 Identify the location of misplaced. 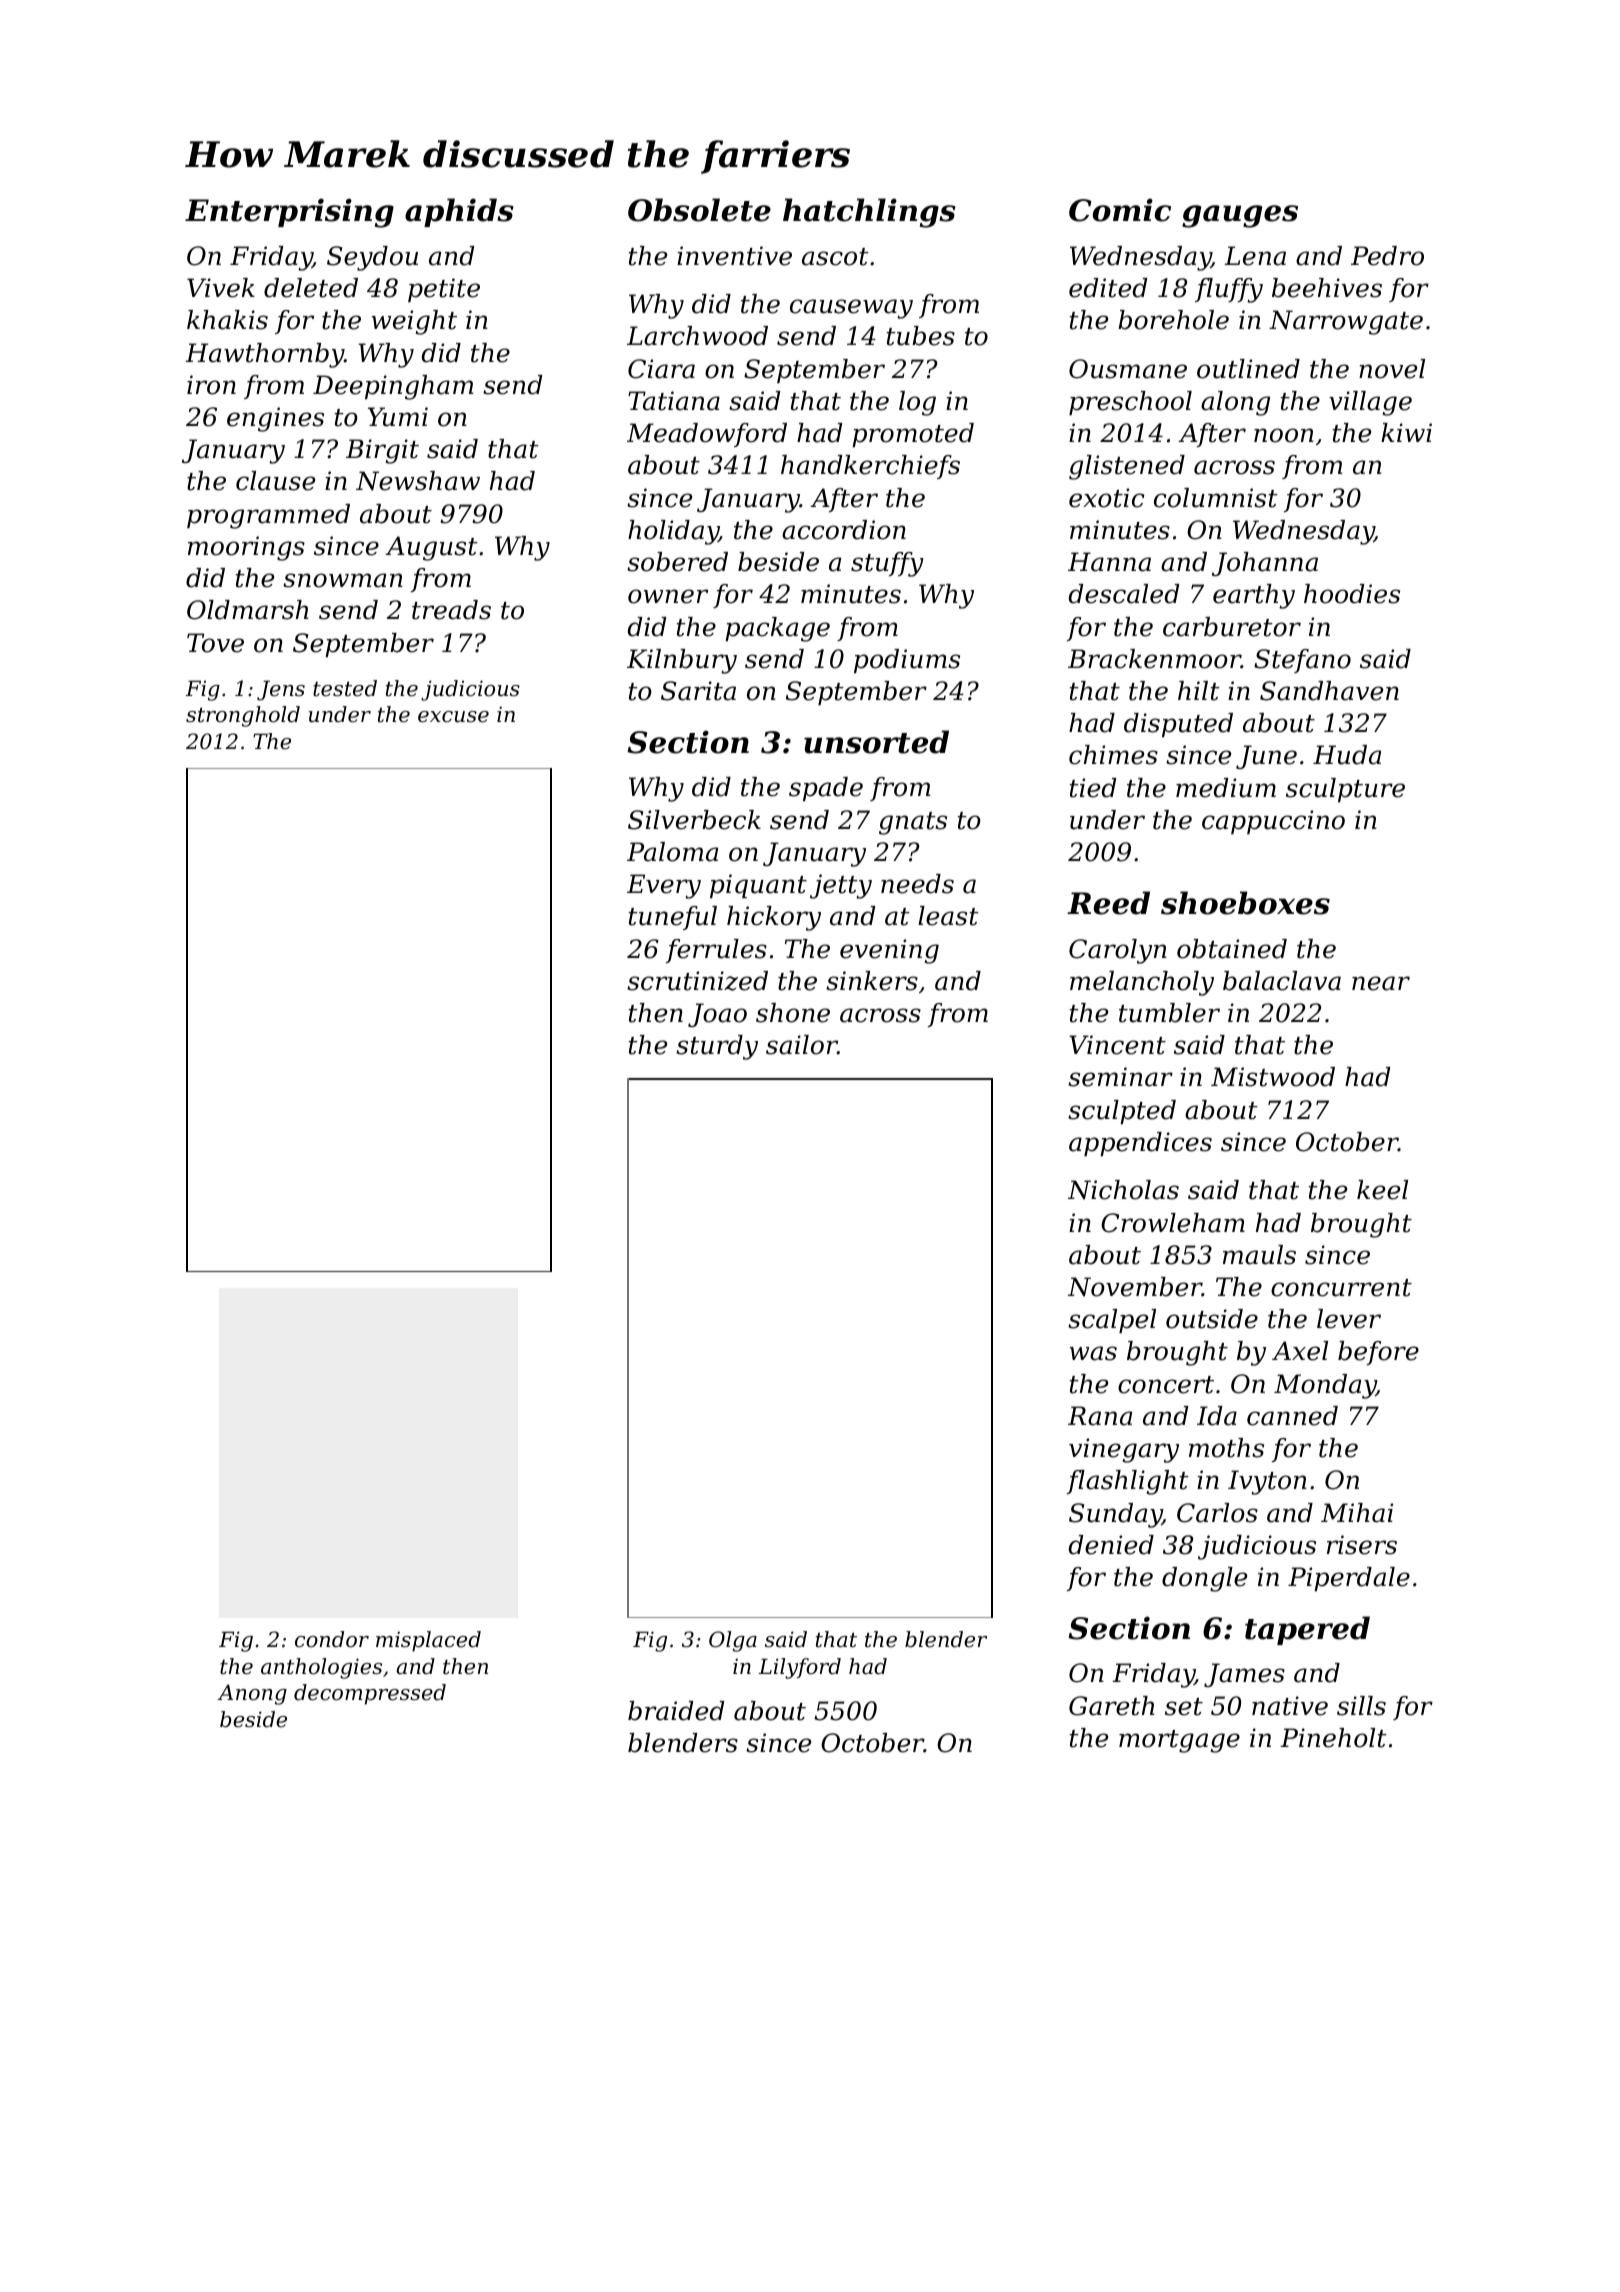
(428, 1641).
